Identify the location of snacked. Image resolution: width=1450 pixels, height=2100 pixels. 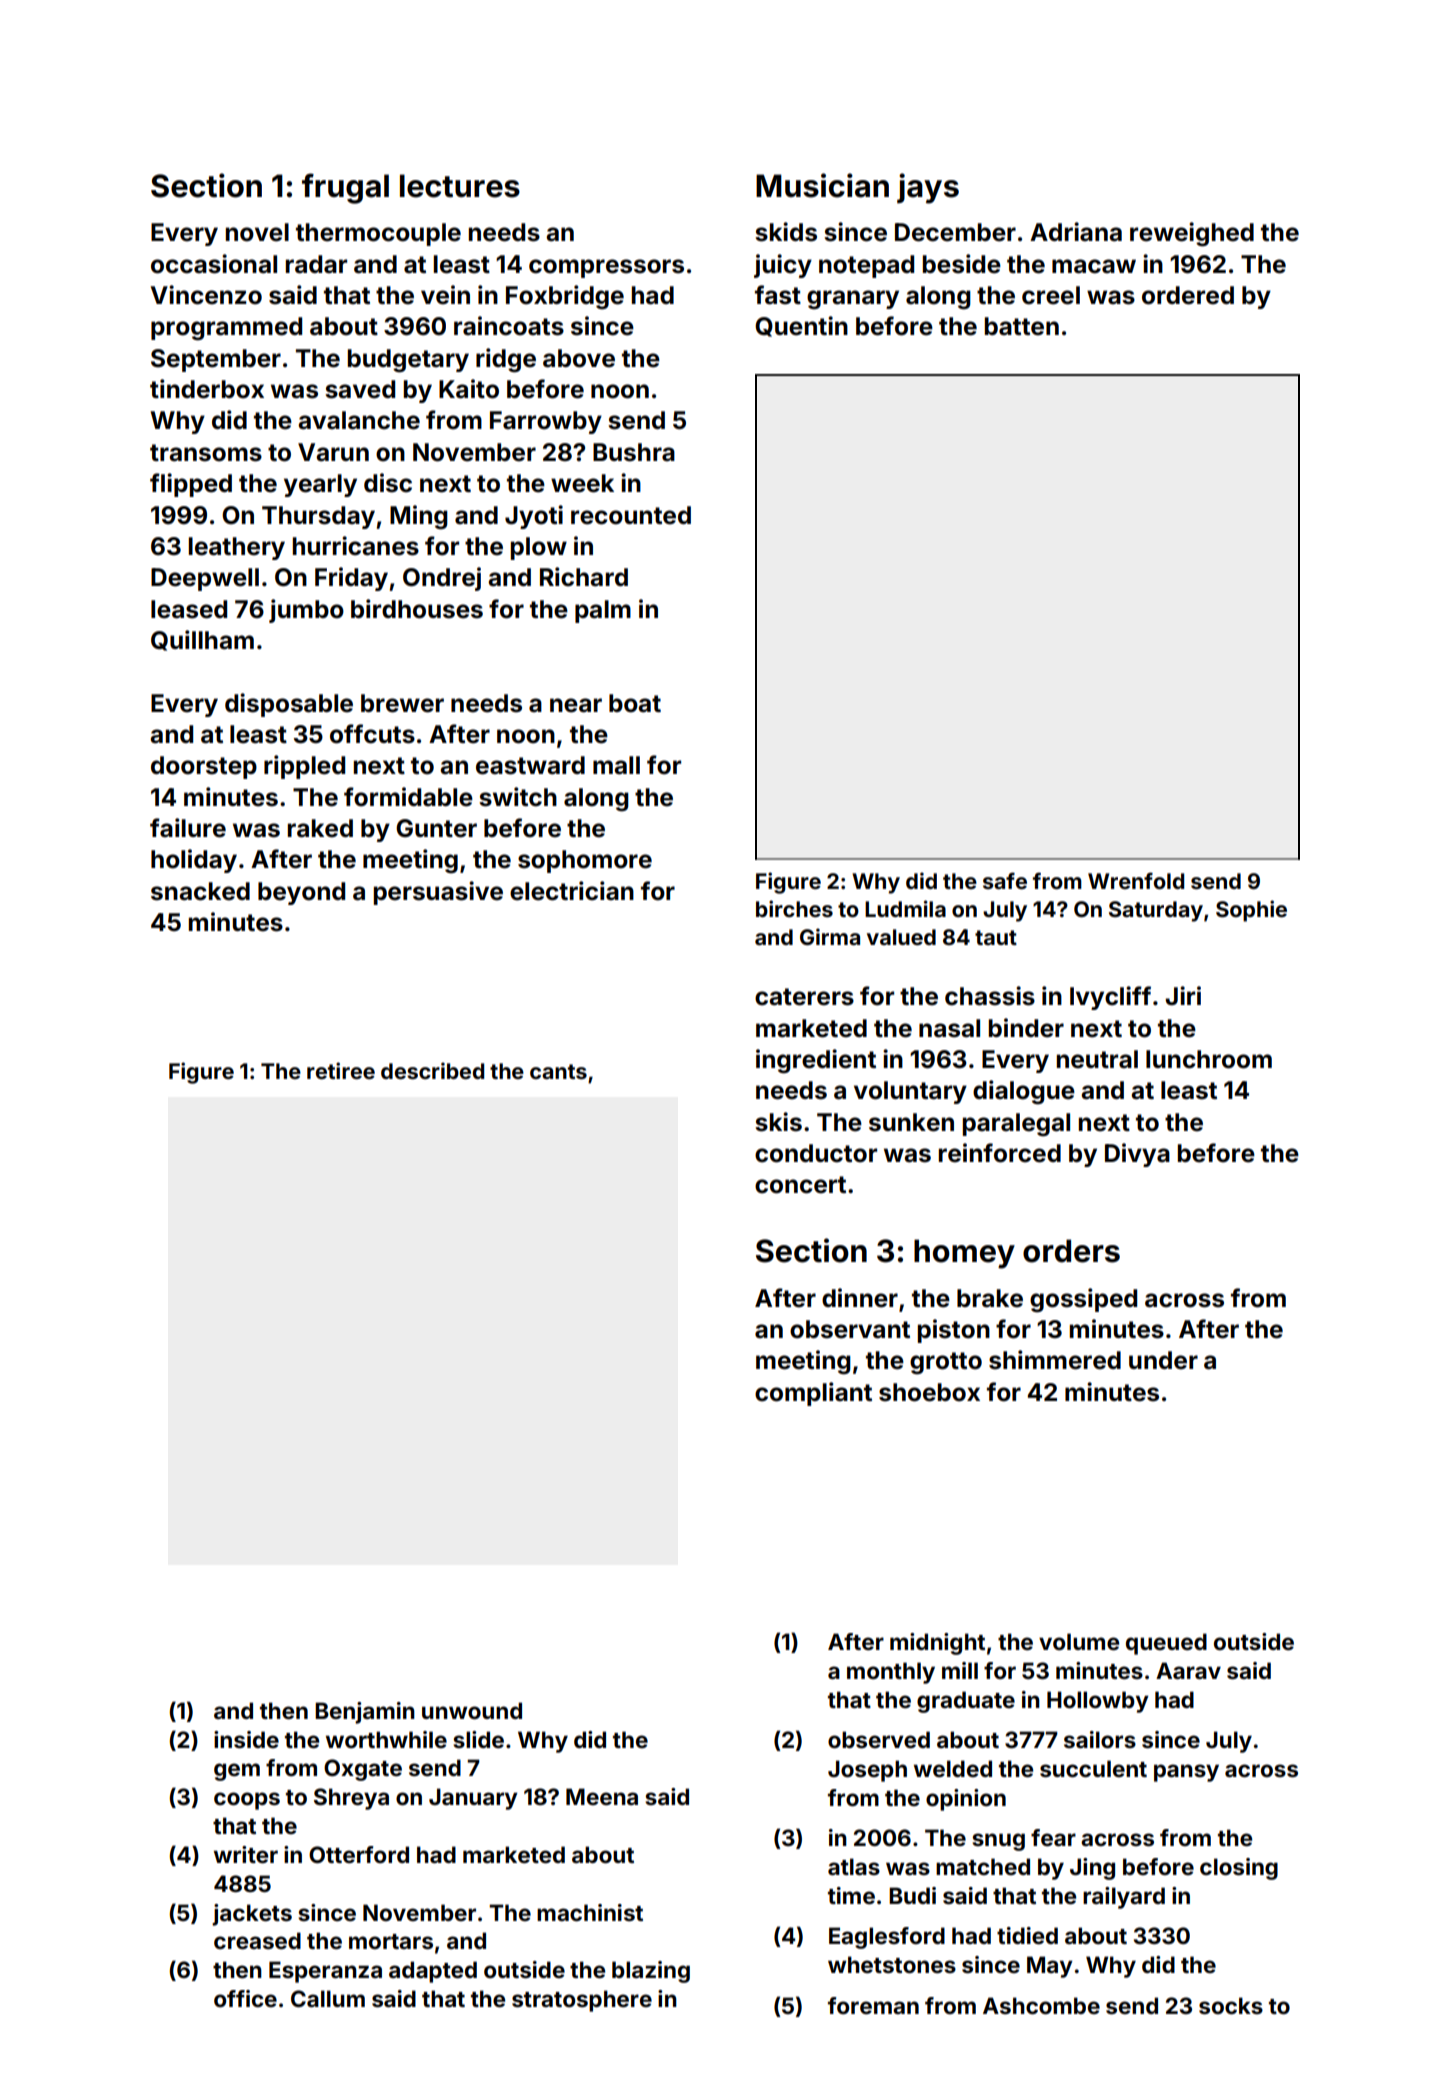
(200, 891).
